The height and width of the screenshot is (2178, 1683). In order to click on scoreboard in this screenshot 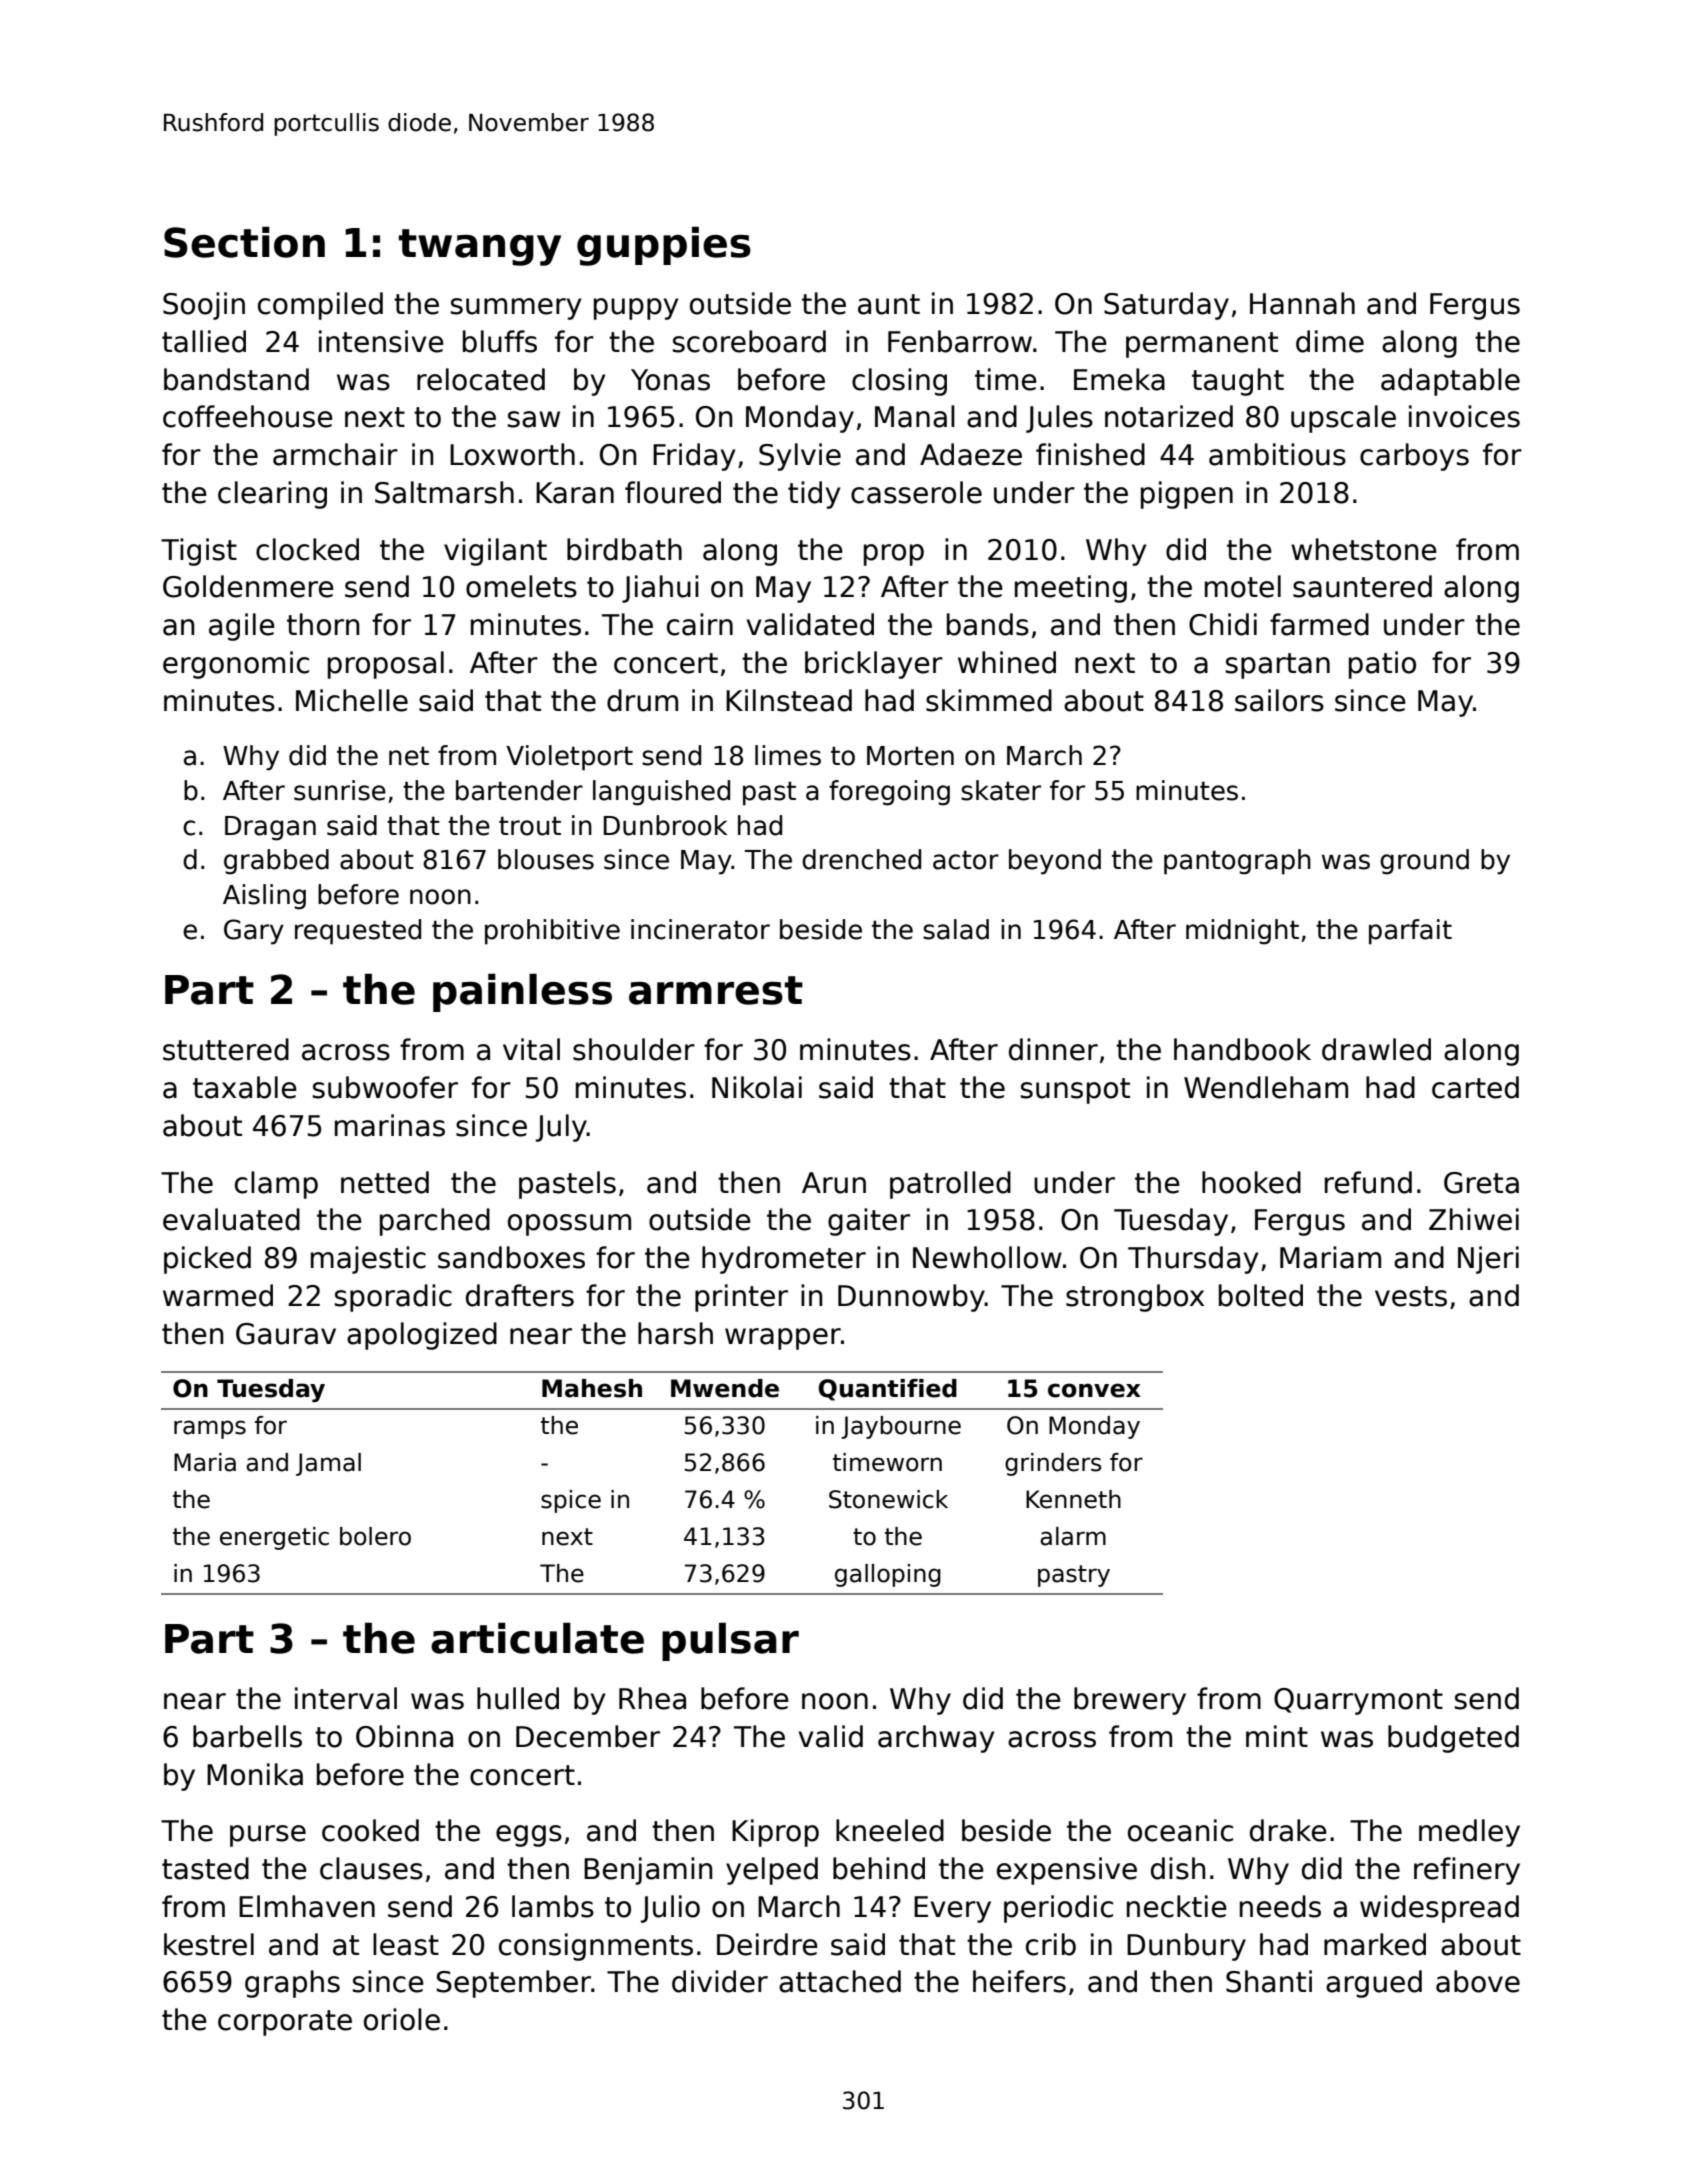, I will do `click(749, 341)`.
